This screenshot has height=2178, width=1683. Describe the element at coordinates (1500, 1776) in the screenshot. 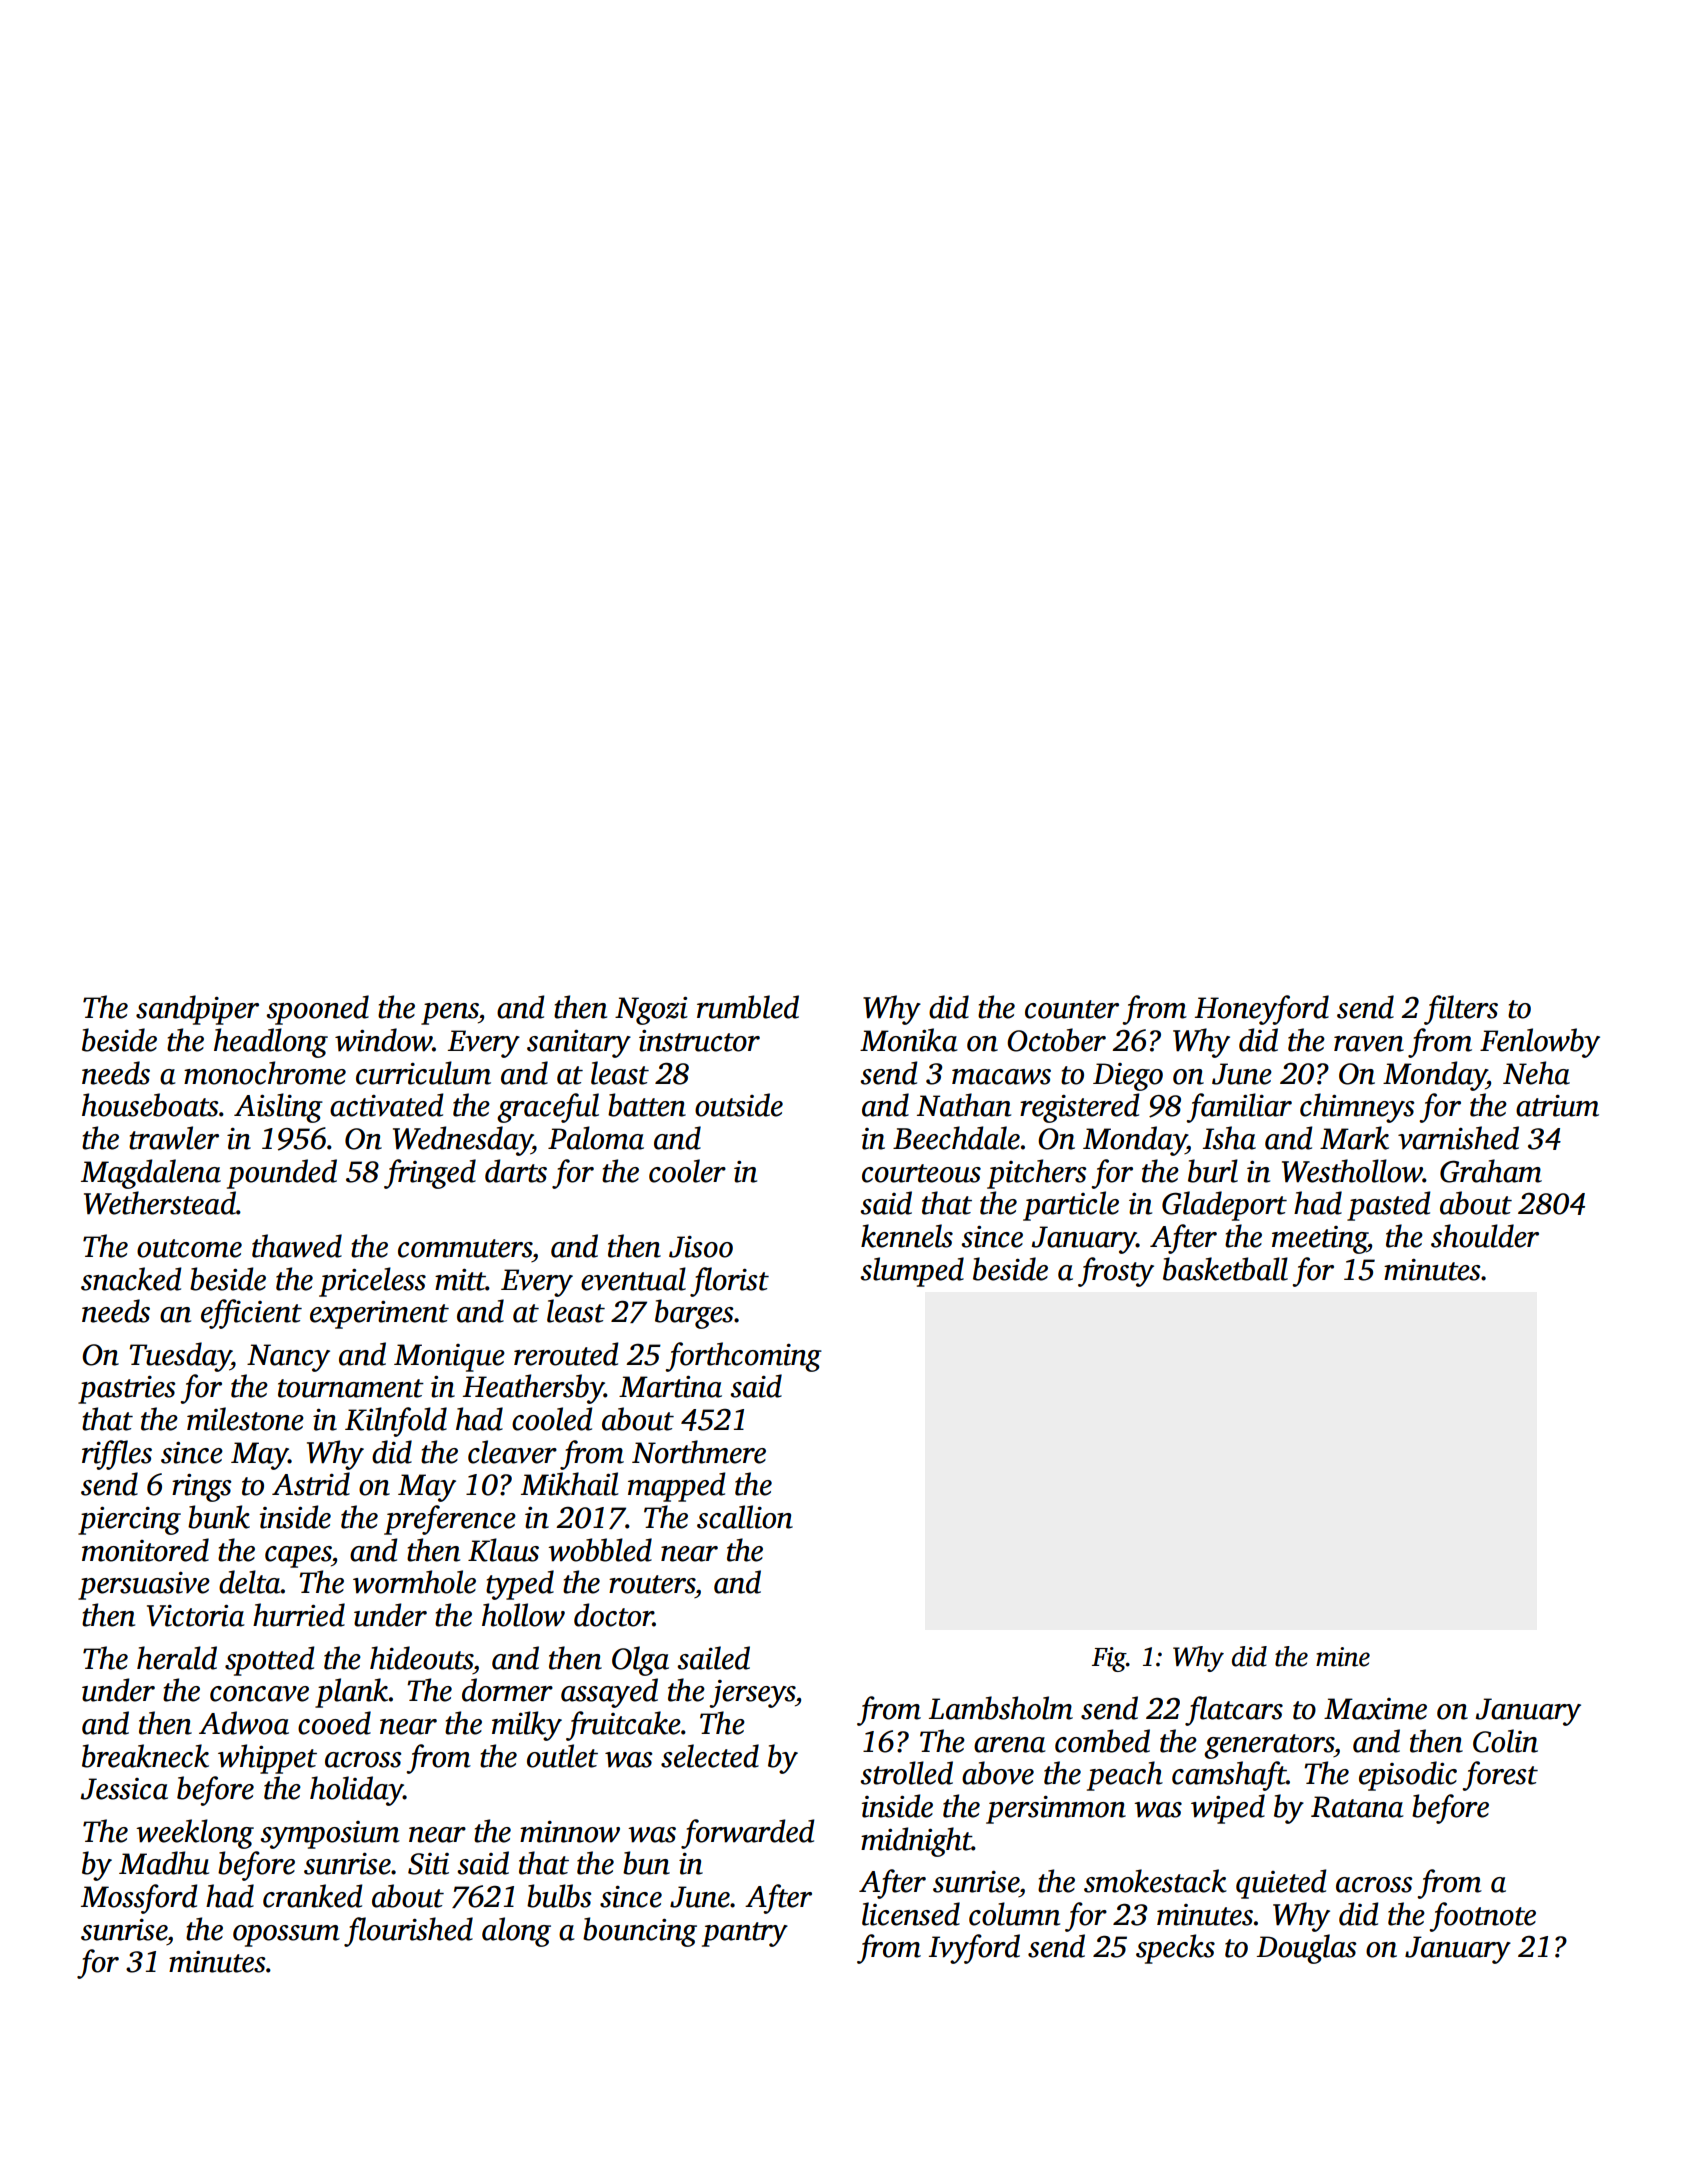

I see `forest` at that location.
